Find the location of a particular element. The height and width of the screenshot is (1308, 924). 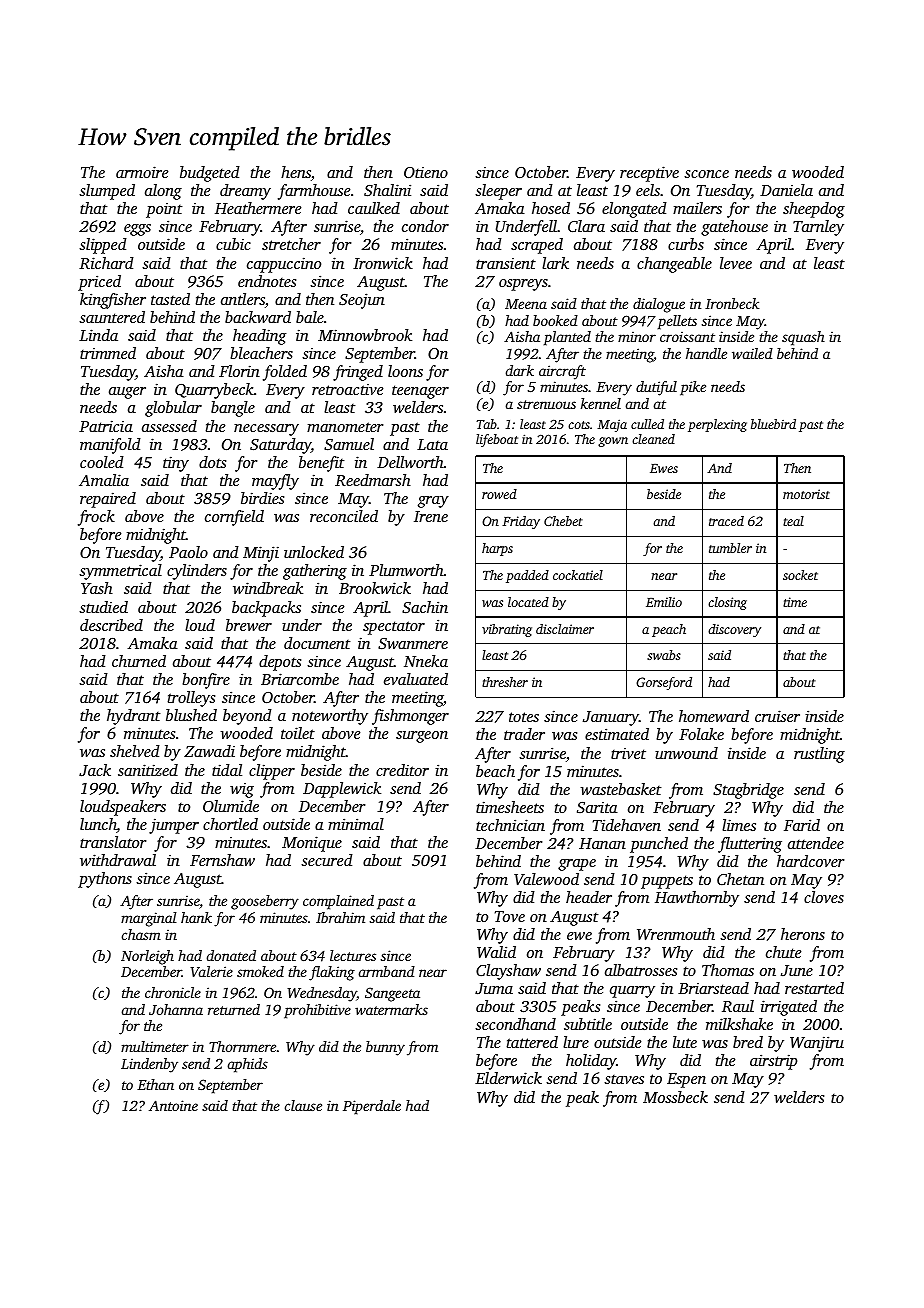

motorist is located at coordinates (806, 494).
